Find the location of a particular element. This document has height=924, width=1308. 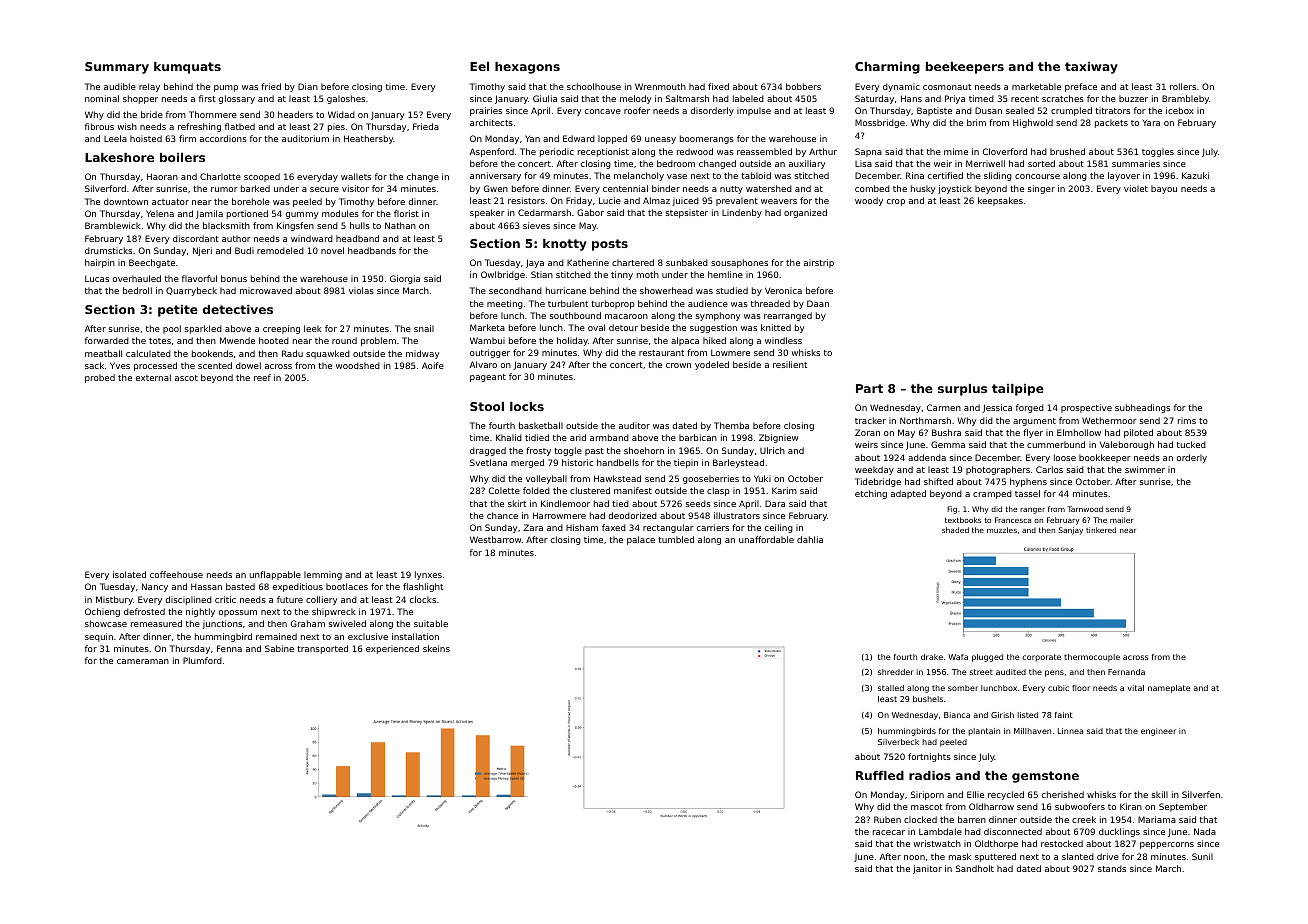

kumquats is located at coordinates (187, 68).
